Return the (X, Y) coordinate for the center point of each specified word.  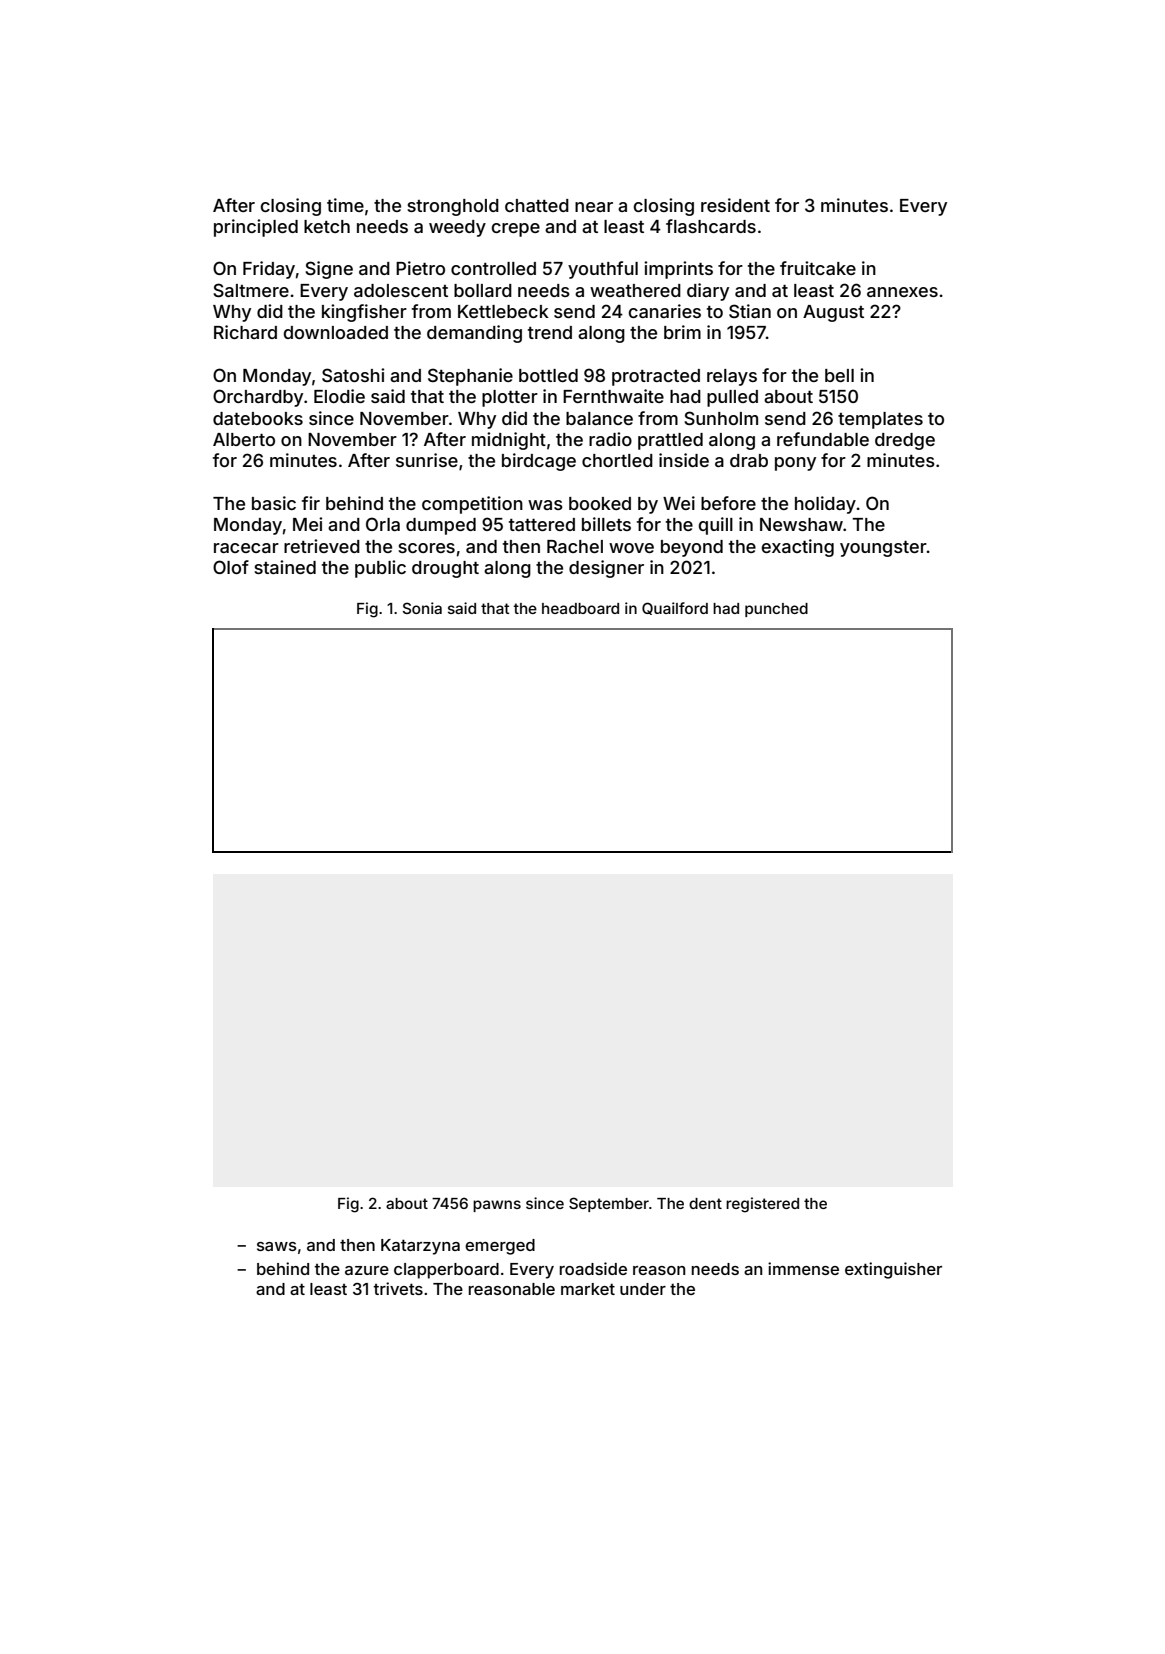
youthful (603, 270)
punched (776, 610)
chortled (617, 460)
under (643, 1289)
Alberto (244, 439)
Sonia (422, 608)
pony (795, 464)
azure (367, 1270)
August (833, 313)
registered (762, 1205)
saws (277, 1246)
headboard (580, 608)
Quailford (675, 608)
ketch (327, 226)
